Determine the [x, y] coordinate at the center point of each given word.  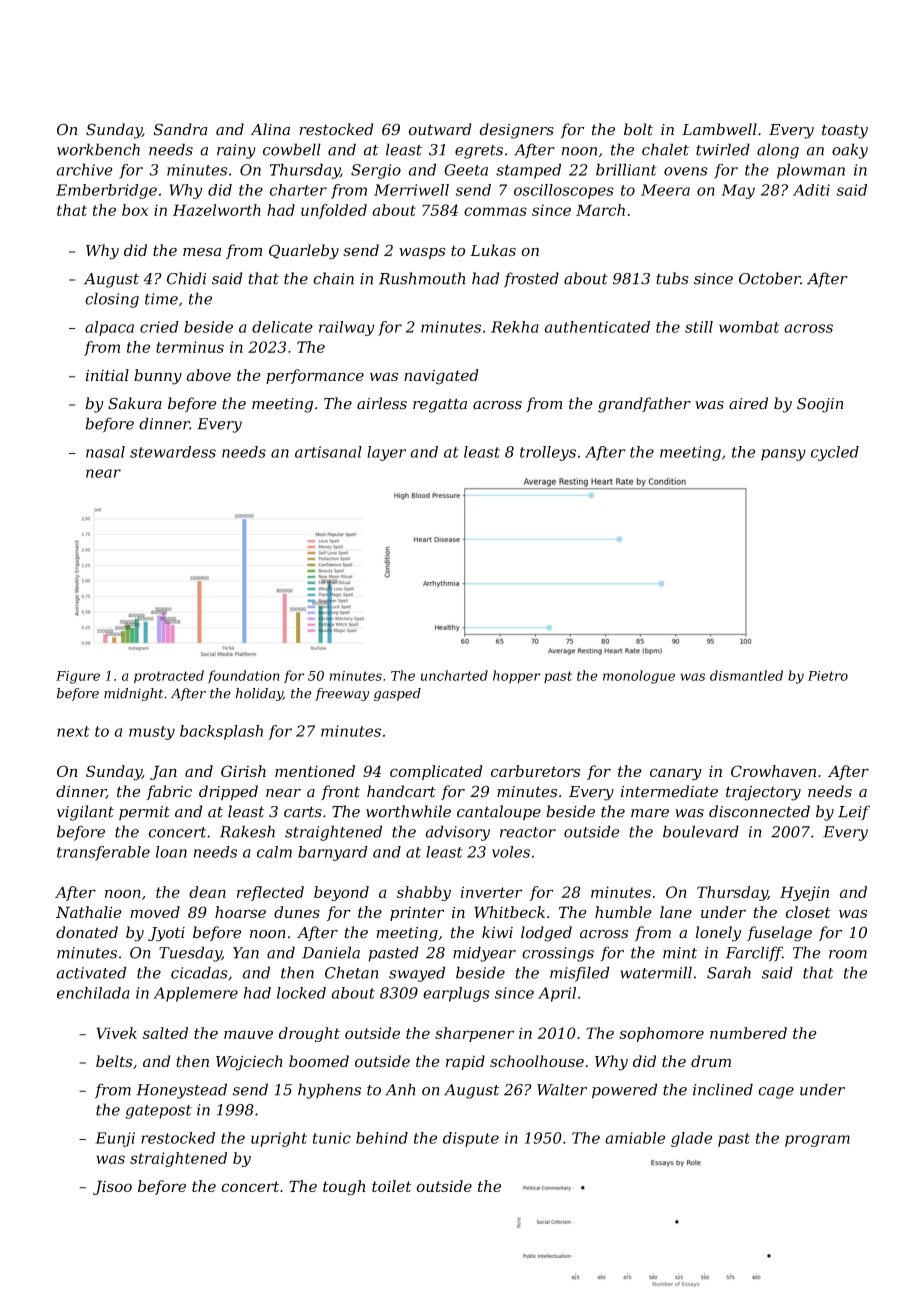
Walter [562, 1089]
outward [440, 129]
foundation [244, 676]
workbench [98, 149]
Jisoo [112, 1187]
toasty [845, 131]
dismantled [746, 675]
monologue [639, 677]
